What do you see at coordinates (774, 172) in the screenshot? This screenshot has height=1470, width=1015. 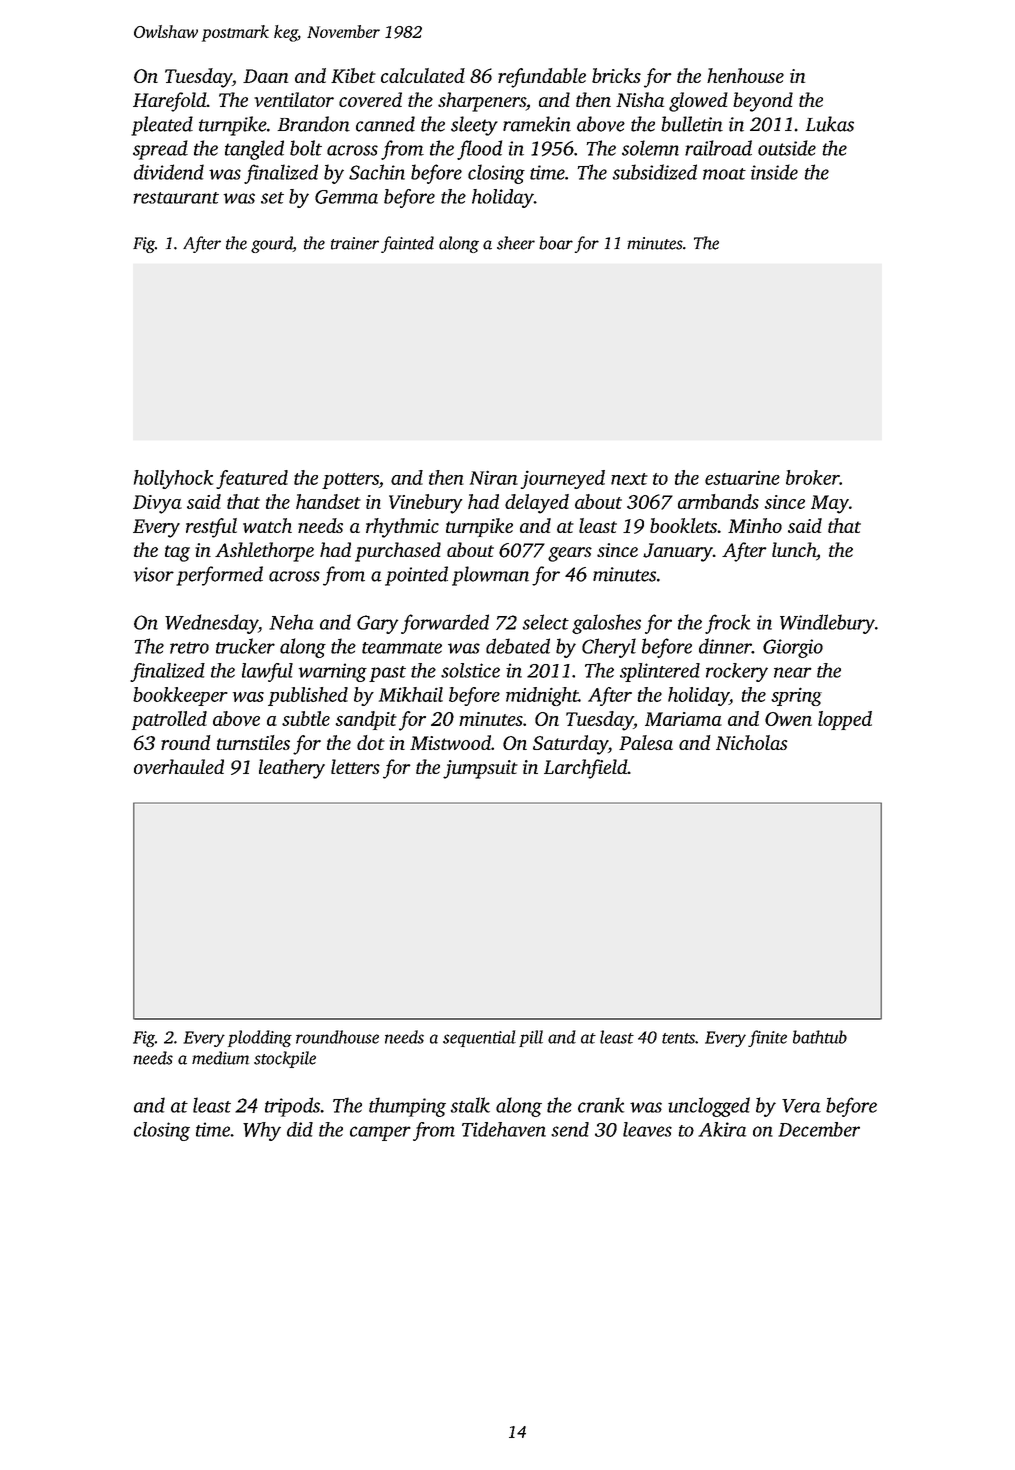 I see `inside` at bounding box center [774, 172].
